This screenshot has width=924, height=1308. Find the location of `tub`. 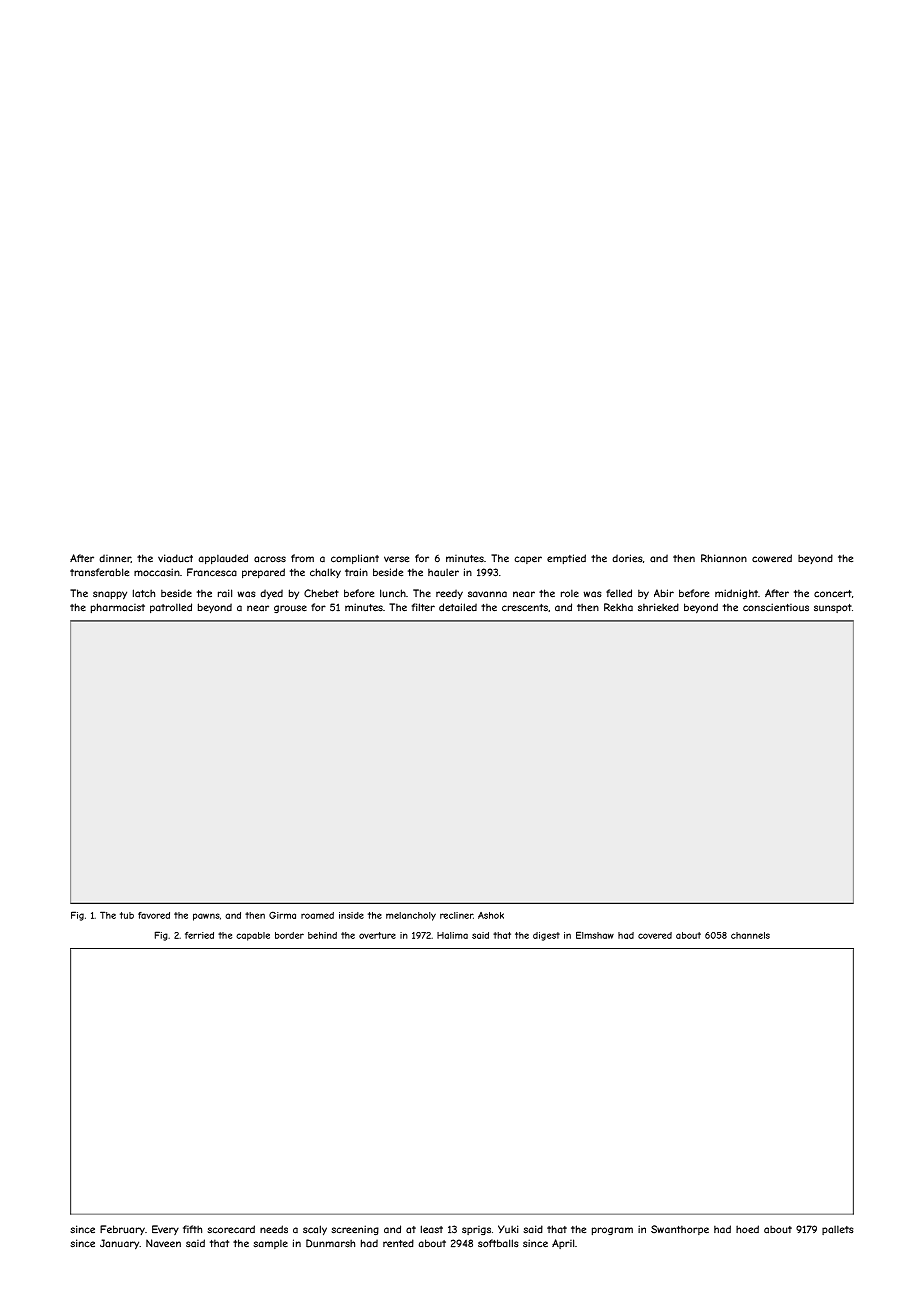

tub is located at coordinates (127, 915).
